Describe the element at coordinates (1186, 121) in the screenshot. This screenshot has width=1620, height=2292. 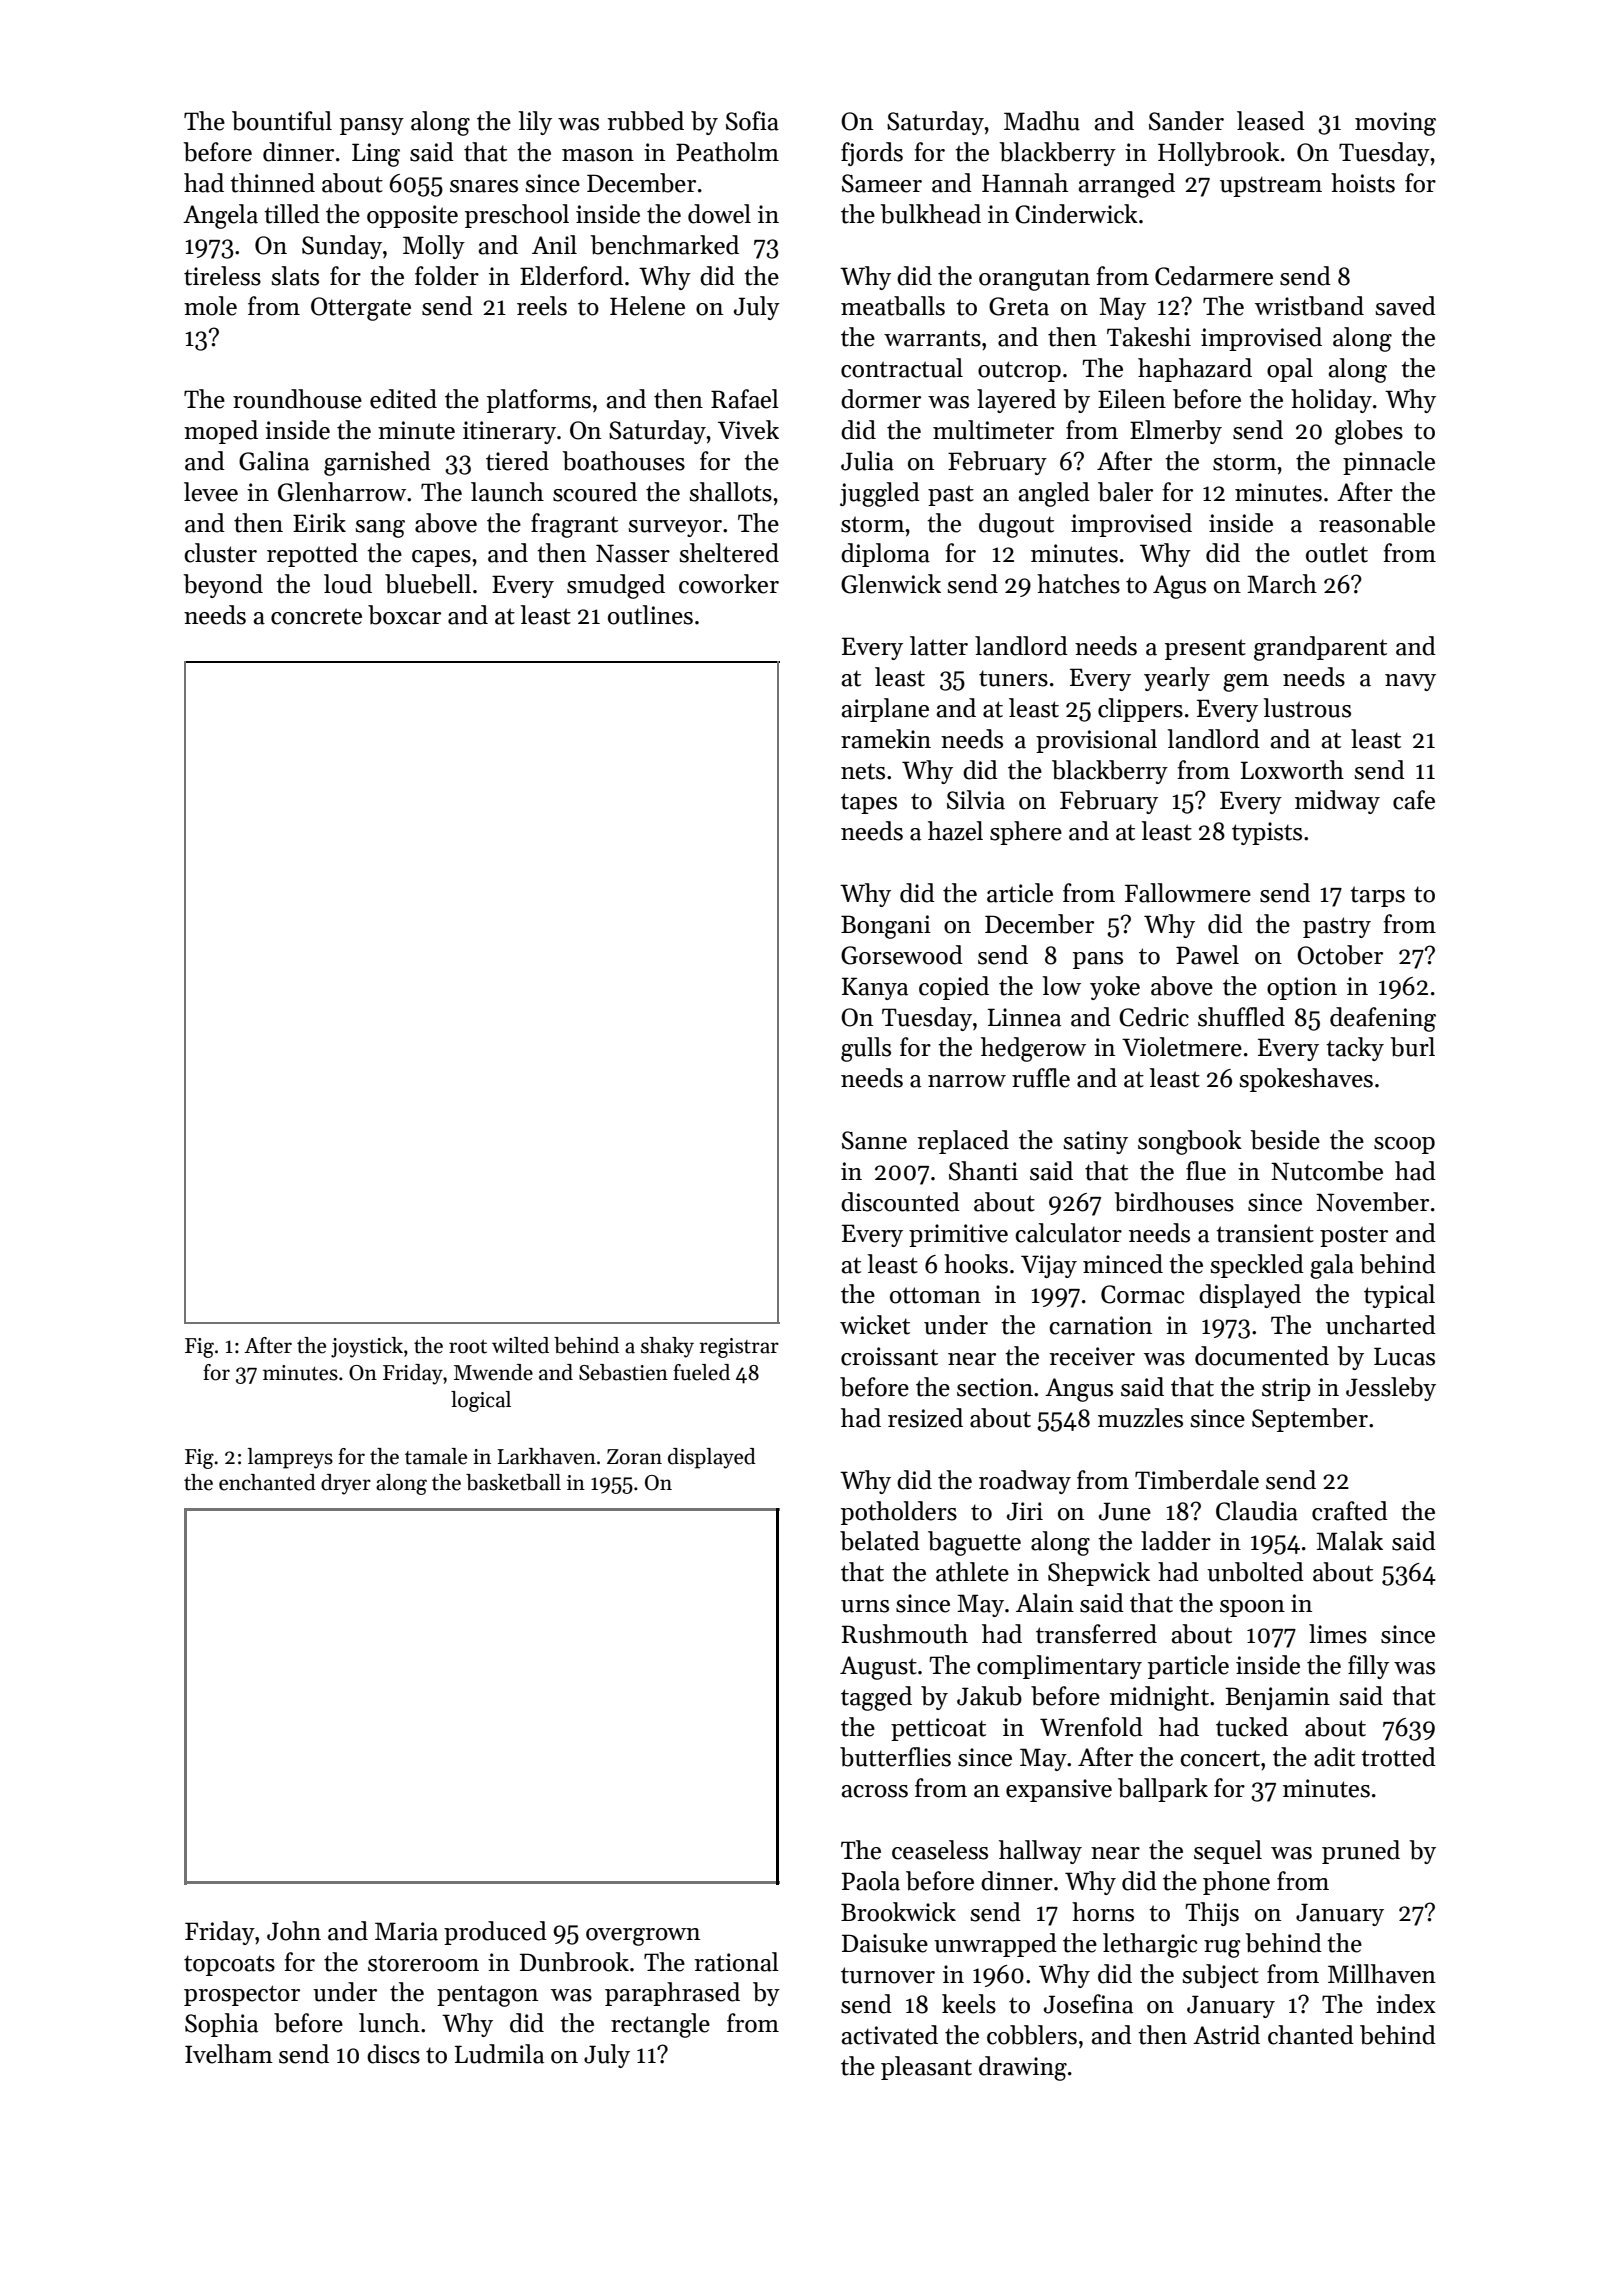
I see `Sander` at that location.
